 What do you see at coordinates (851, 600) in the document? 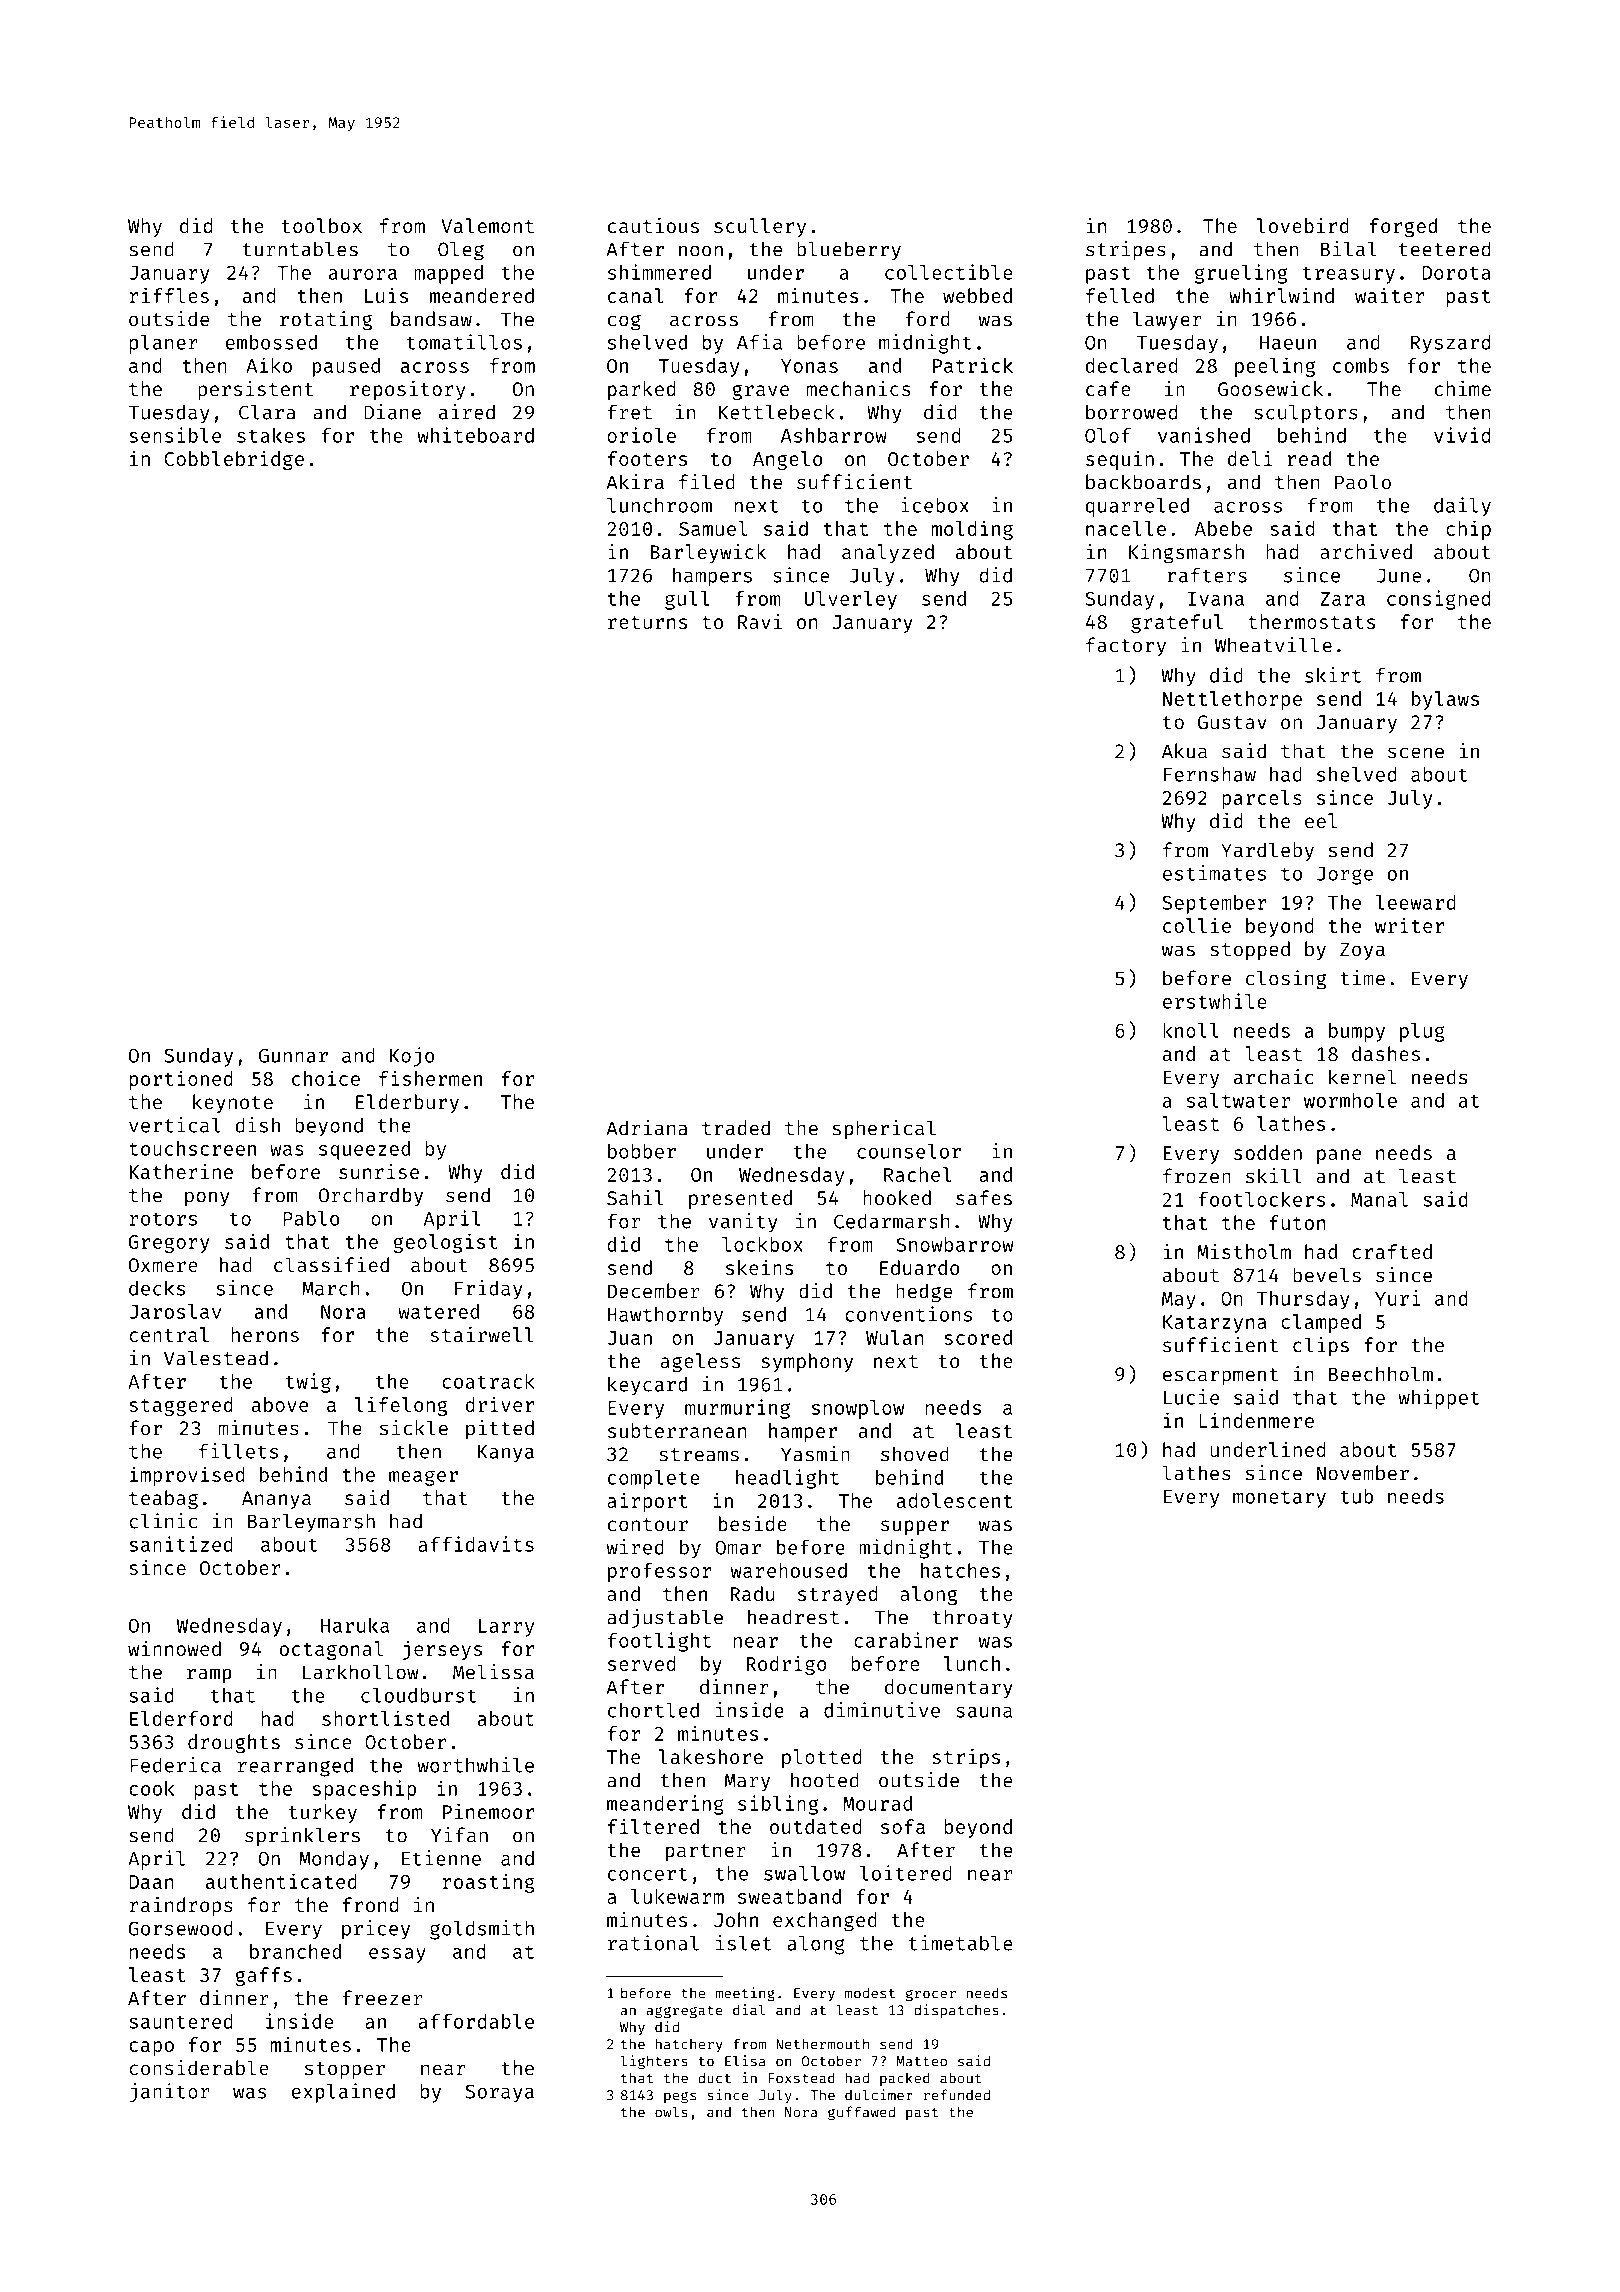
I see `Ulverley` at bounding box center [851, 600].
